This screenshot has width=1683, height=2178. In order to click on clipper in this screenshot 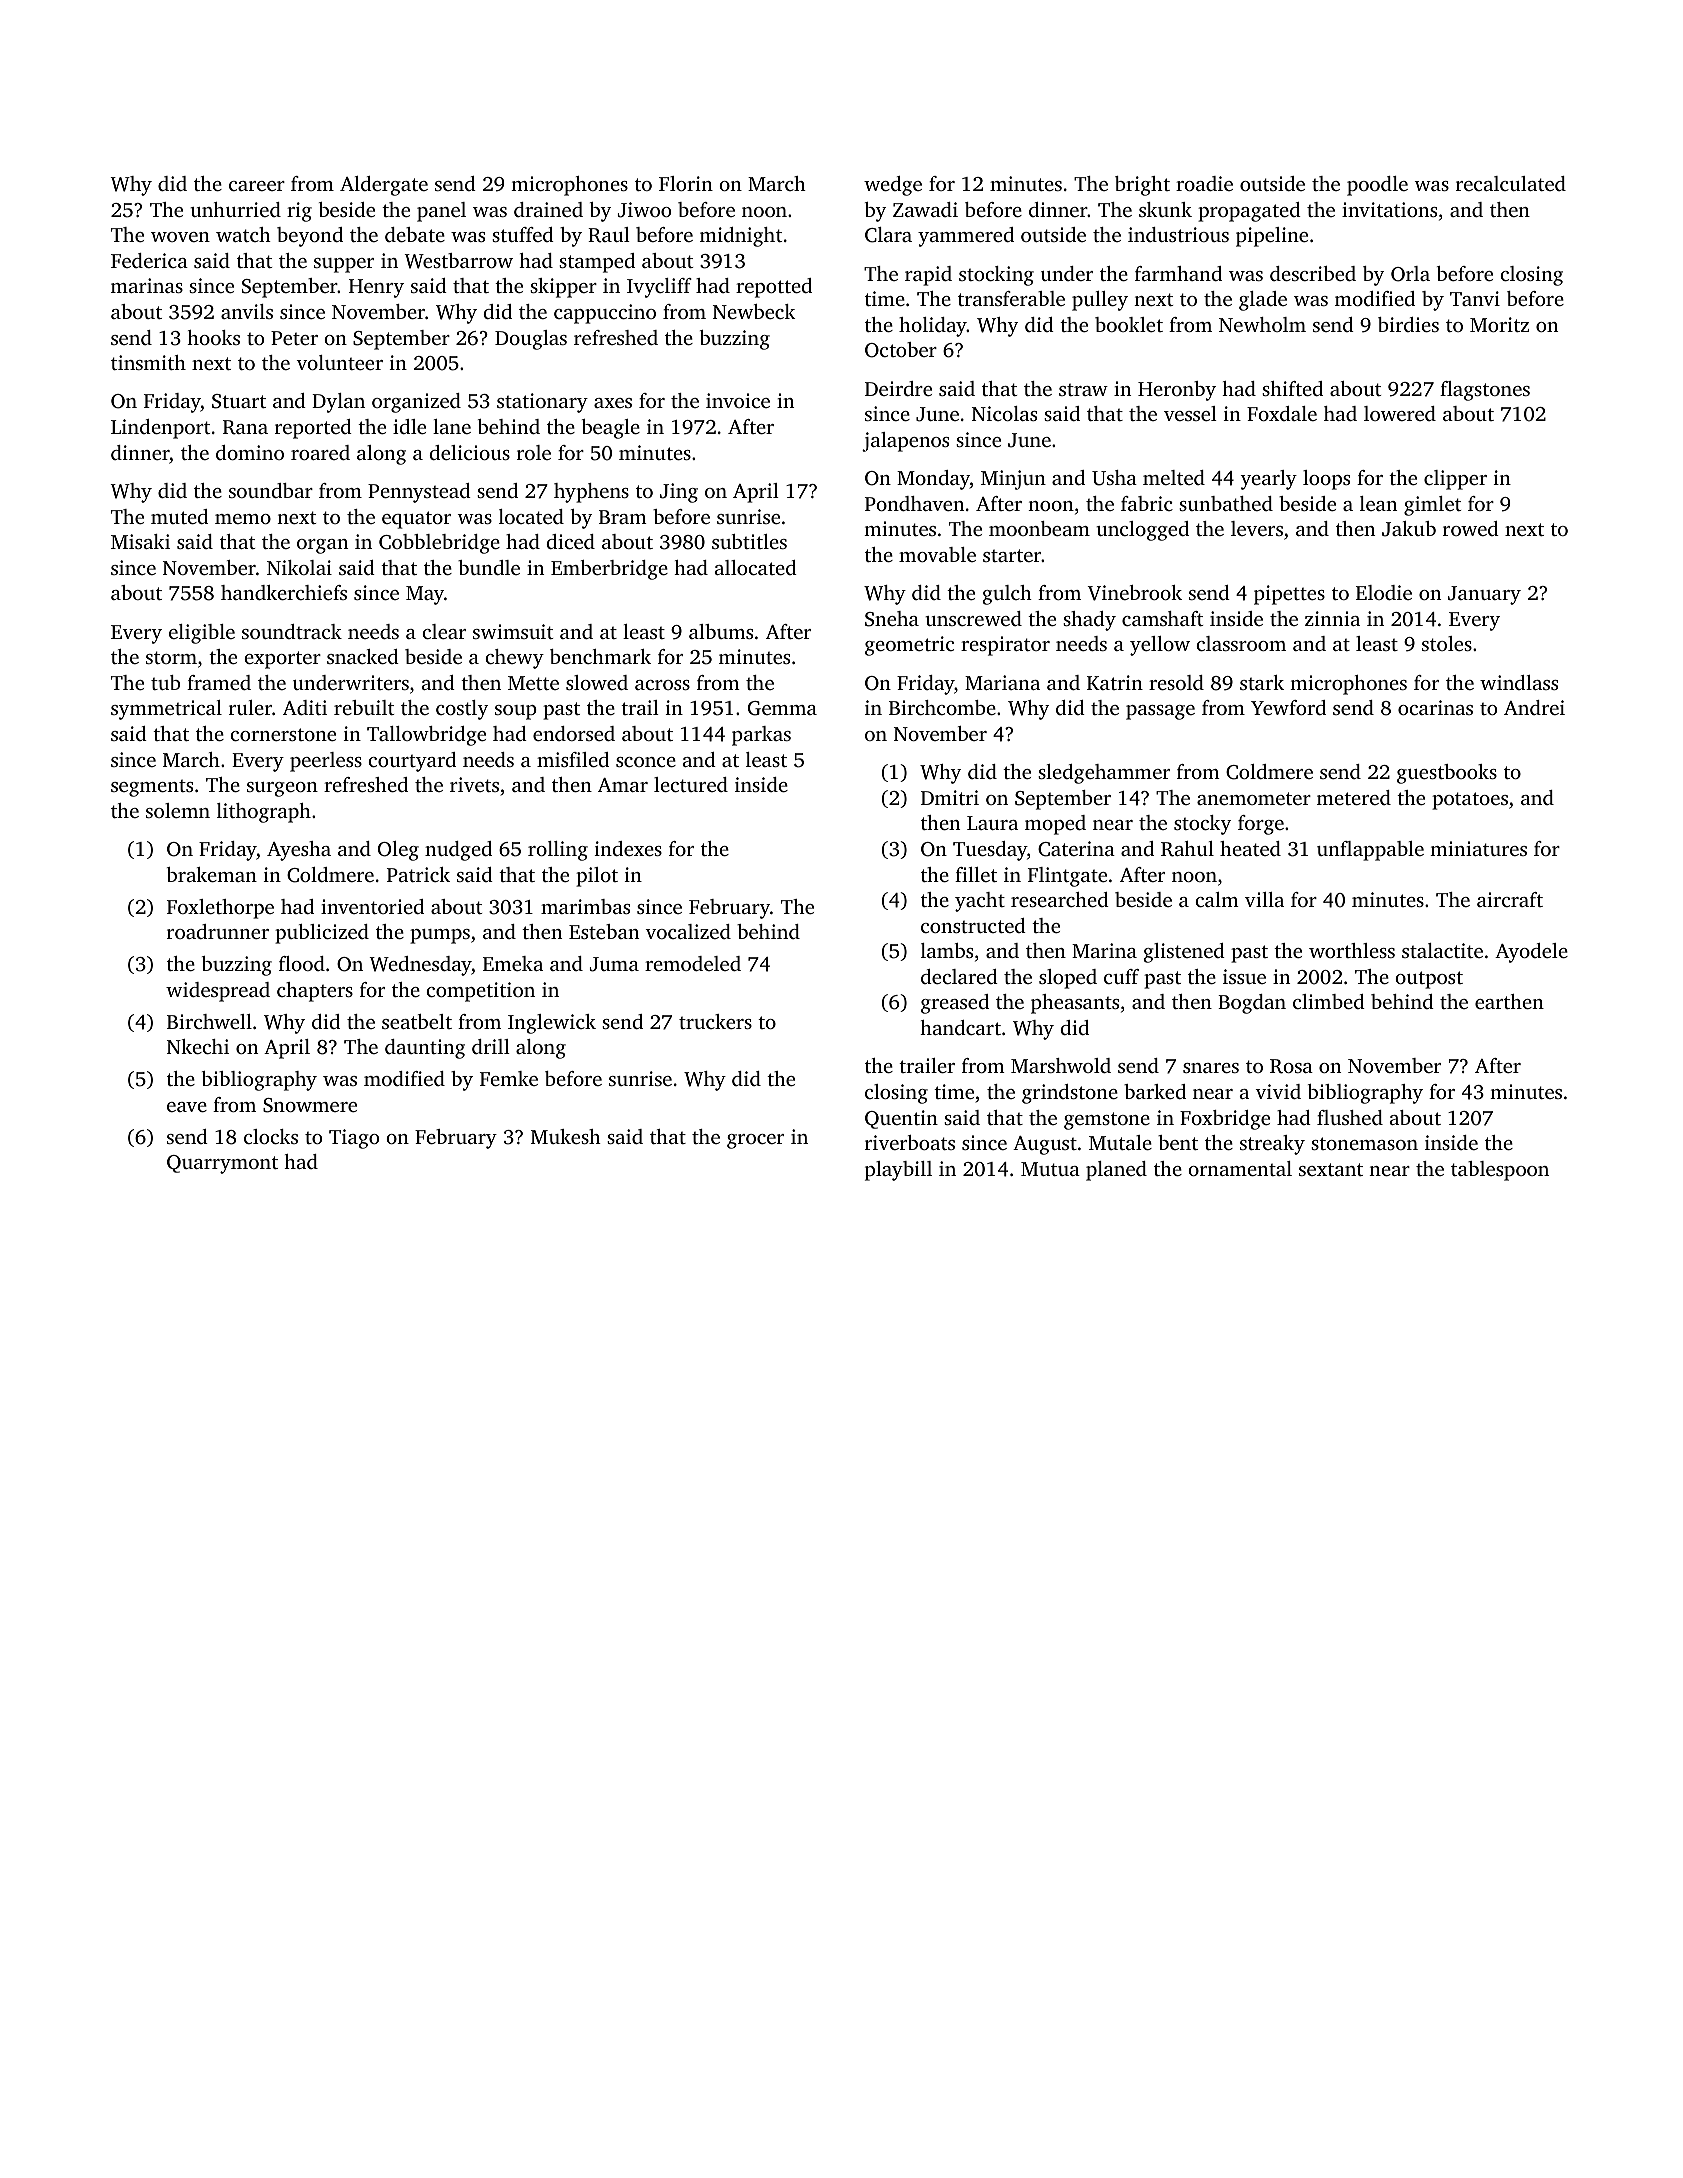, I will do `click(1455, 480)`.
